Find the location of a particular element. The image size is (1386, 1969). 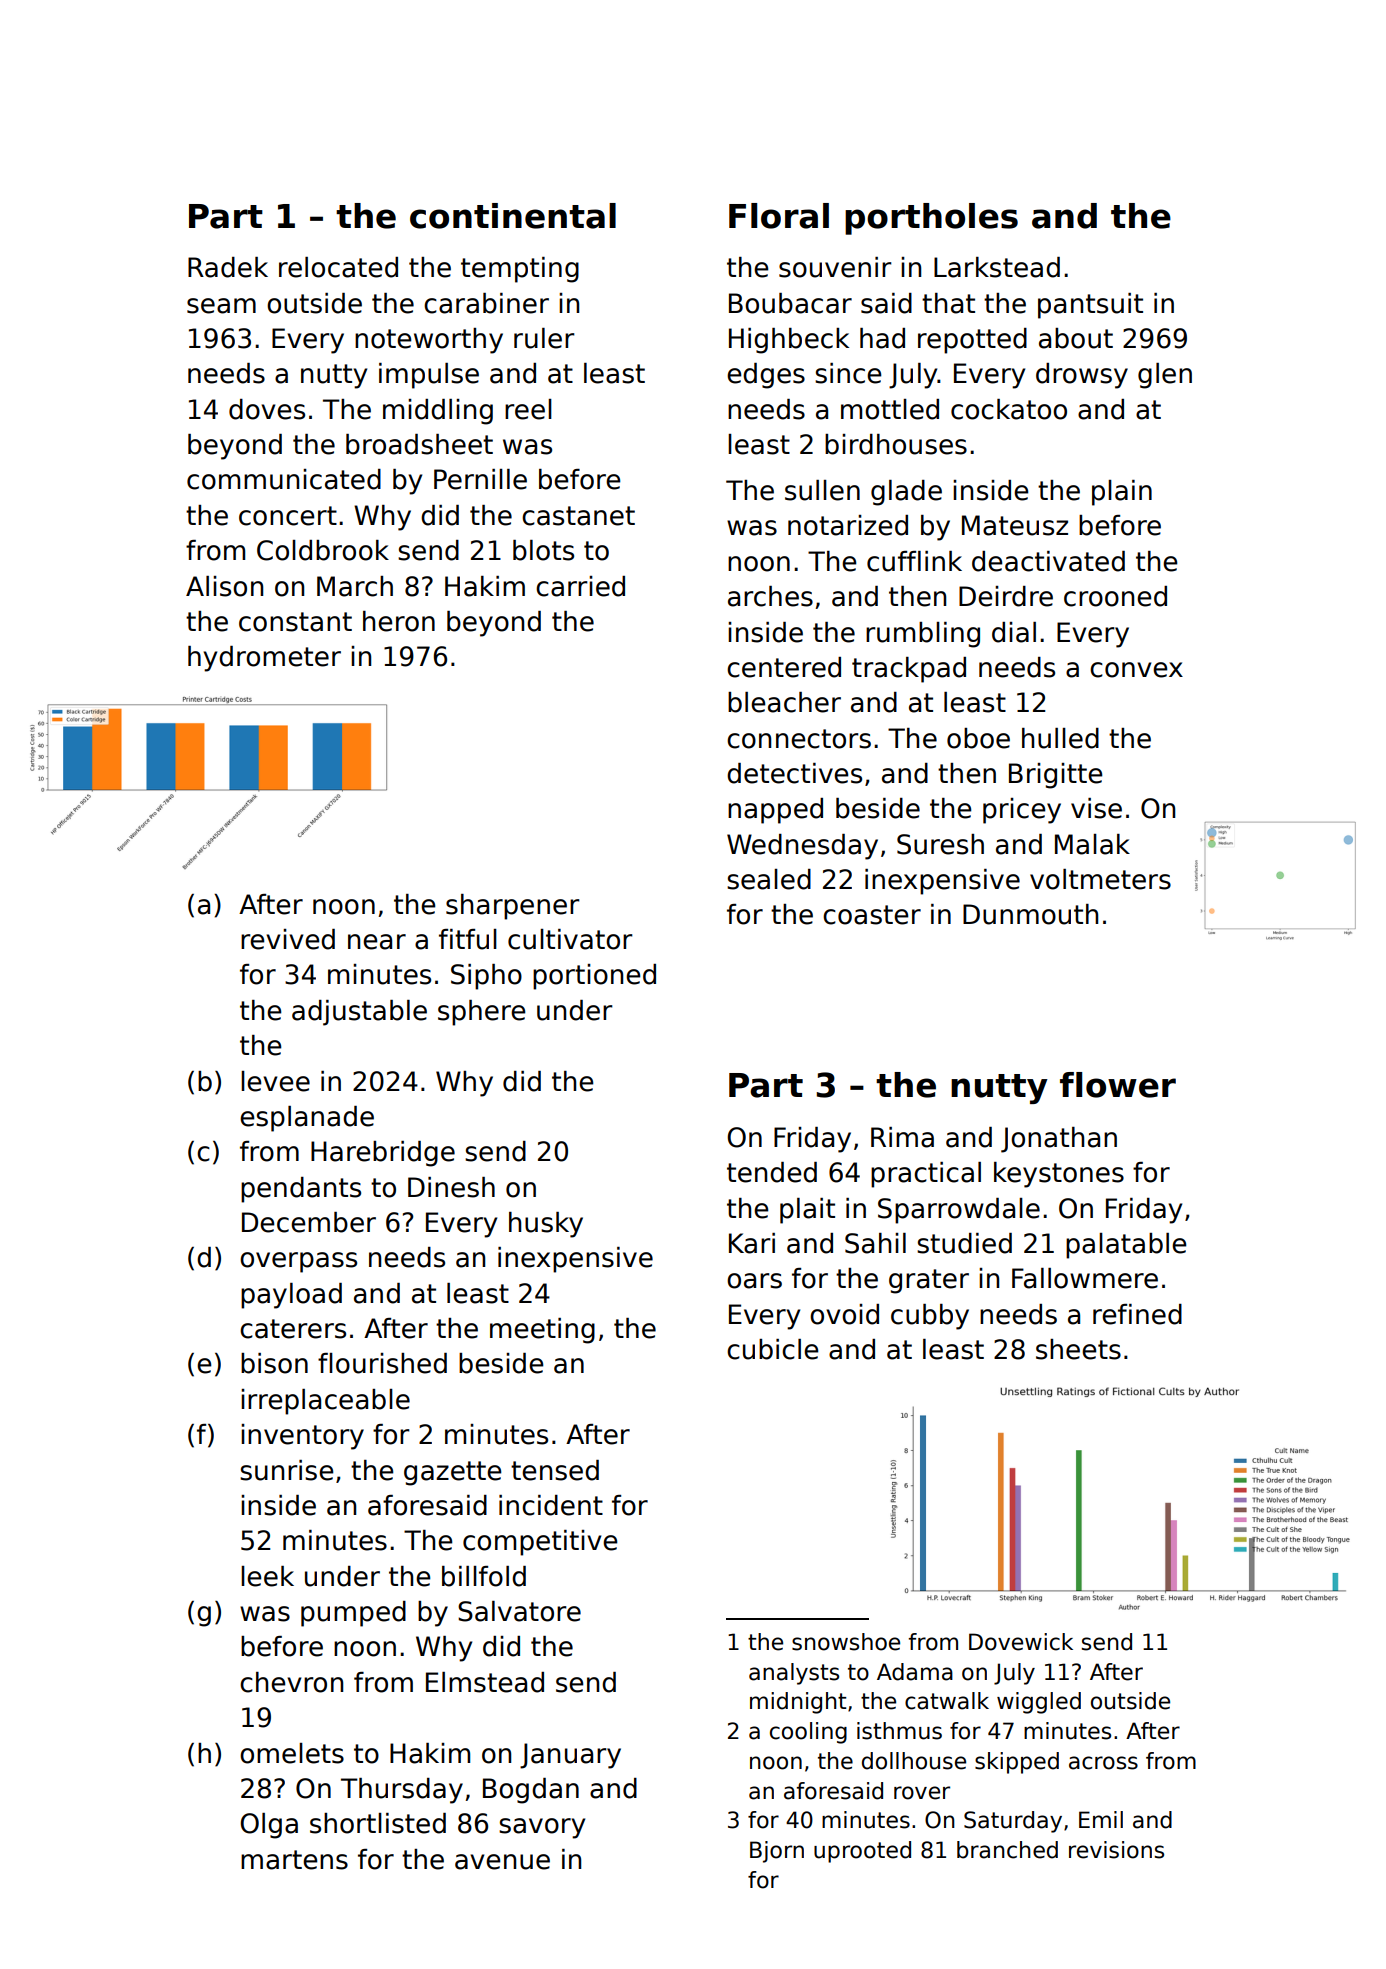

Brigitte is located at coordinates (1055, 776).
